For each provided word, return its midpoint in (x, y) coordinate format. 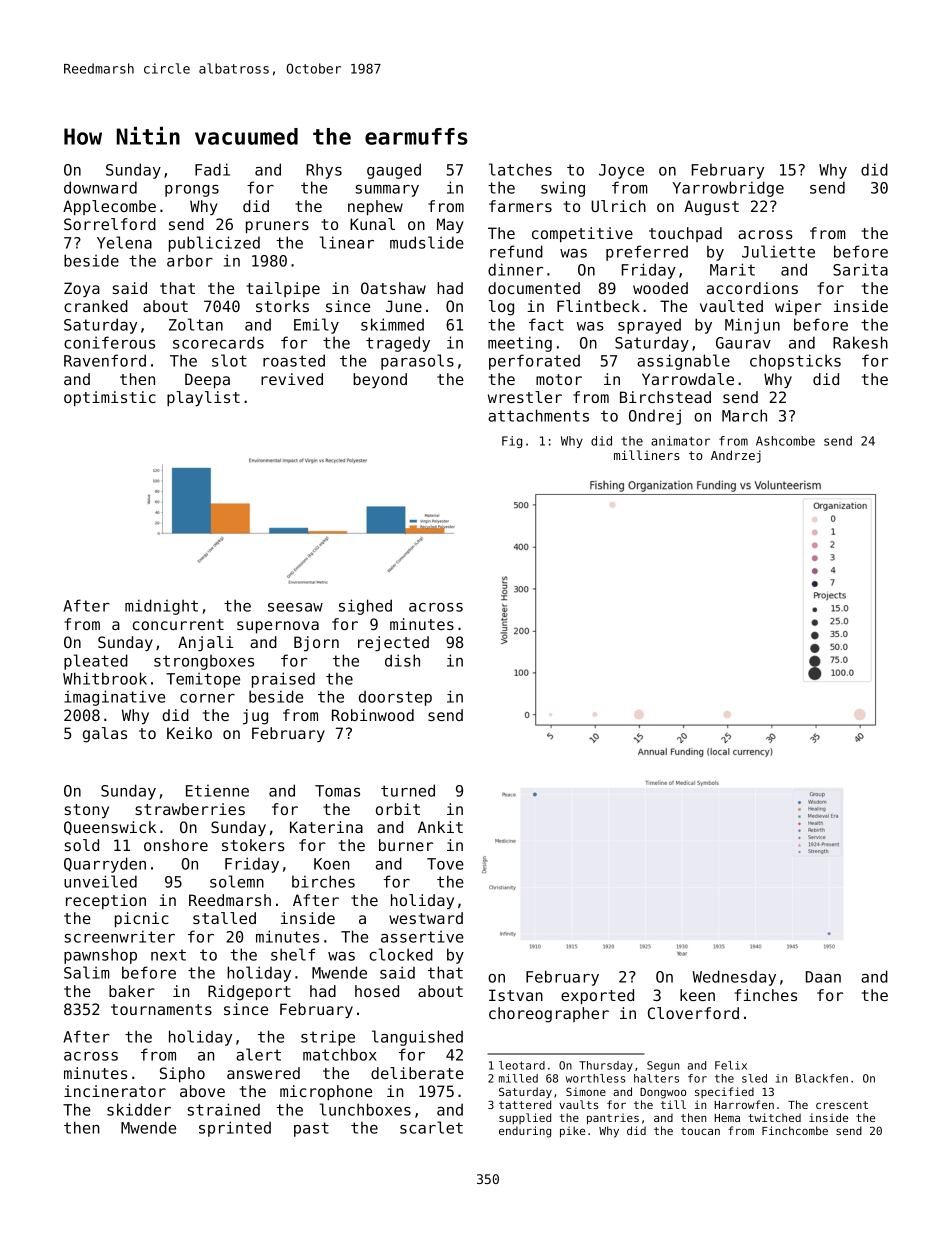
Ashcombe (785, 441)
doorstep (395, 698)
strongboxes (204, 662)
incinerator (115, 1091)
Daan (823, 977)
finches (766, 995)
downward (100, 187)
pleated (96, 662)
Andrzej (736, 456)
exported (597, 996)
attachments (538, 415)
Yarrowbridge (728, 189)
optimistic (110, 398)
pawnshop (100, 956)
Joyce (621, 171)
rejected (393, 643)
